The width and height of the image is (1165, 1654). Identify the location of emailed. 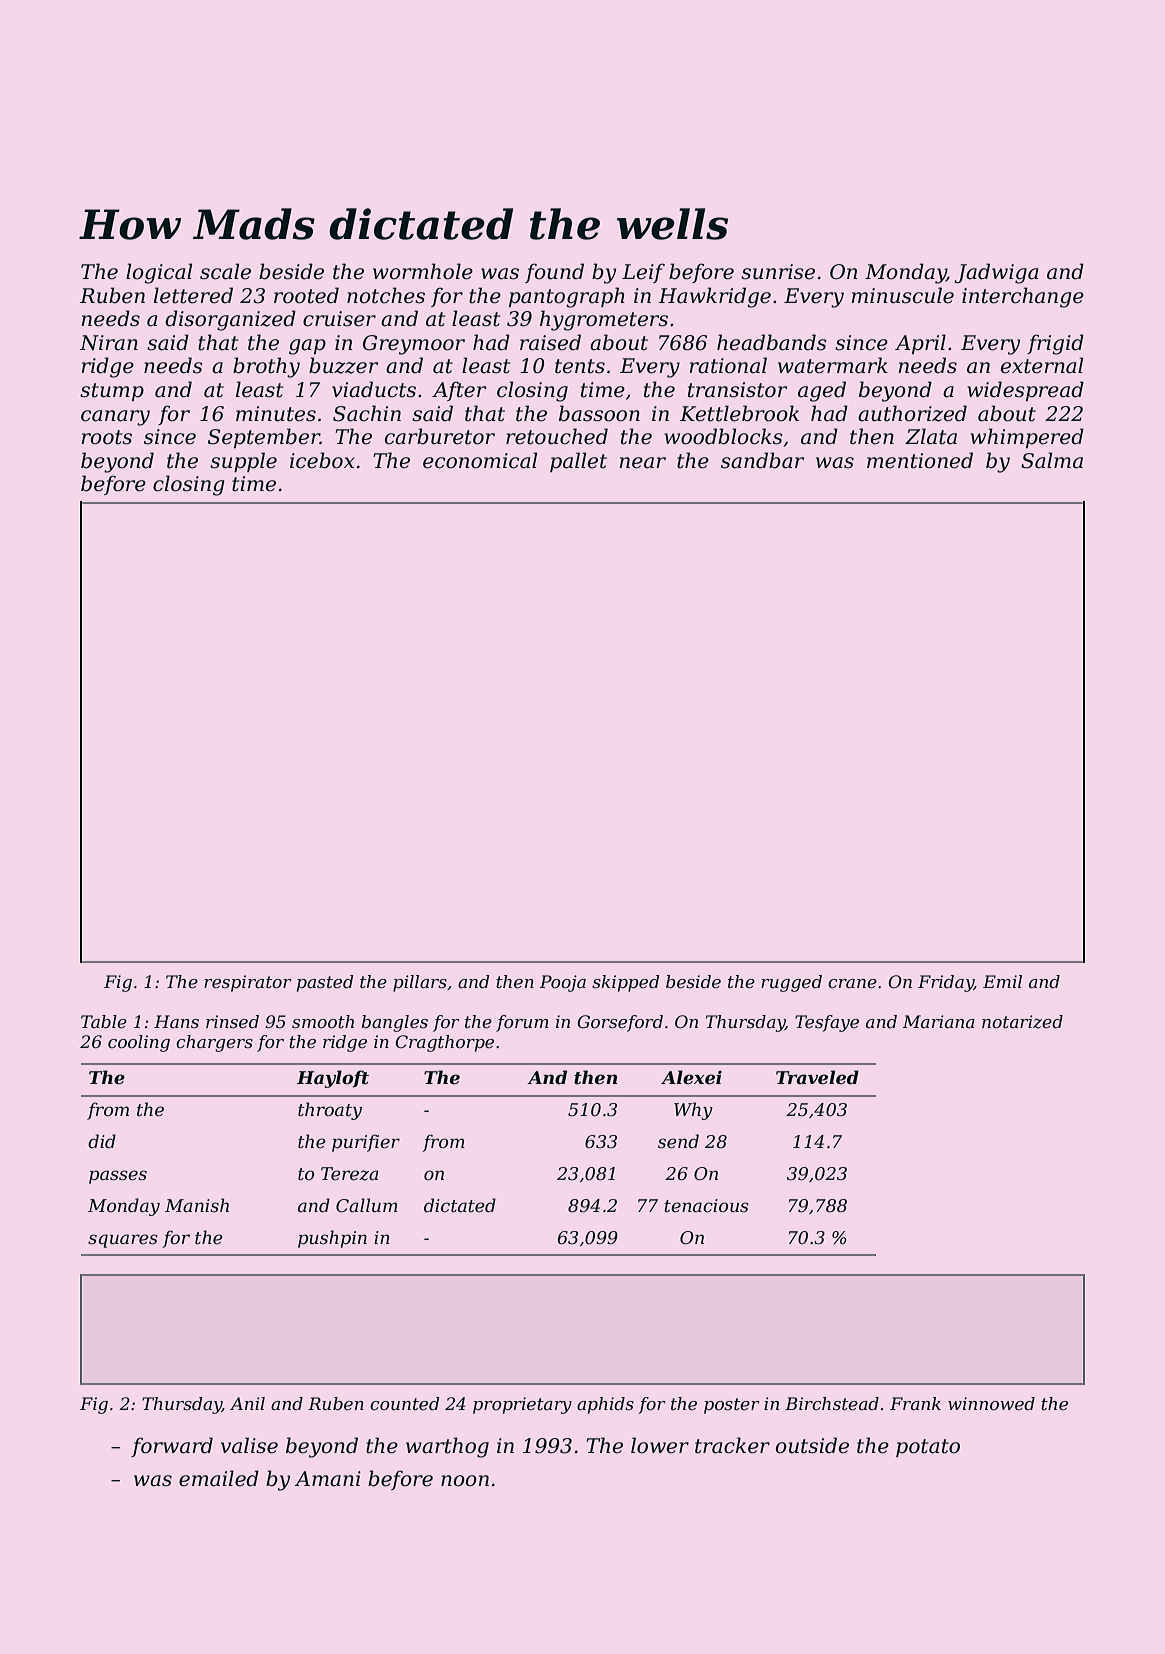
(219, 1478).
